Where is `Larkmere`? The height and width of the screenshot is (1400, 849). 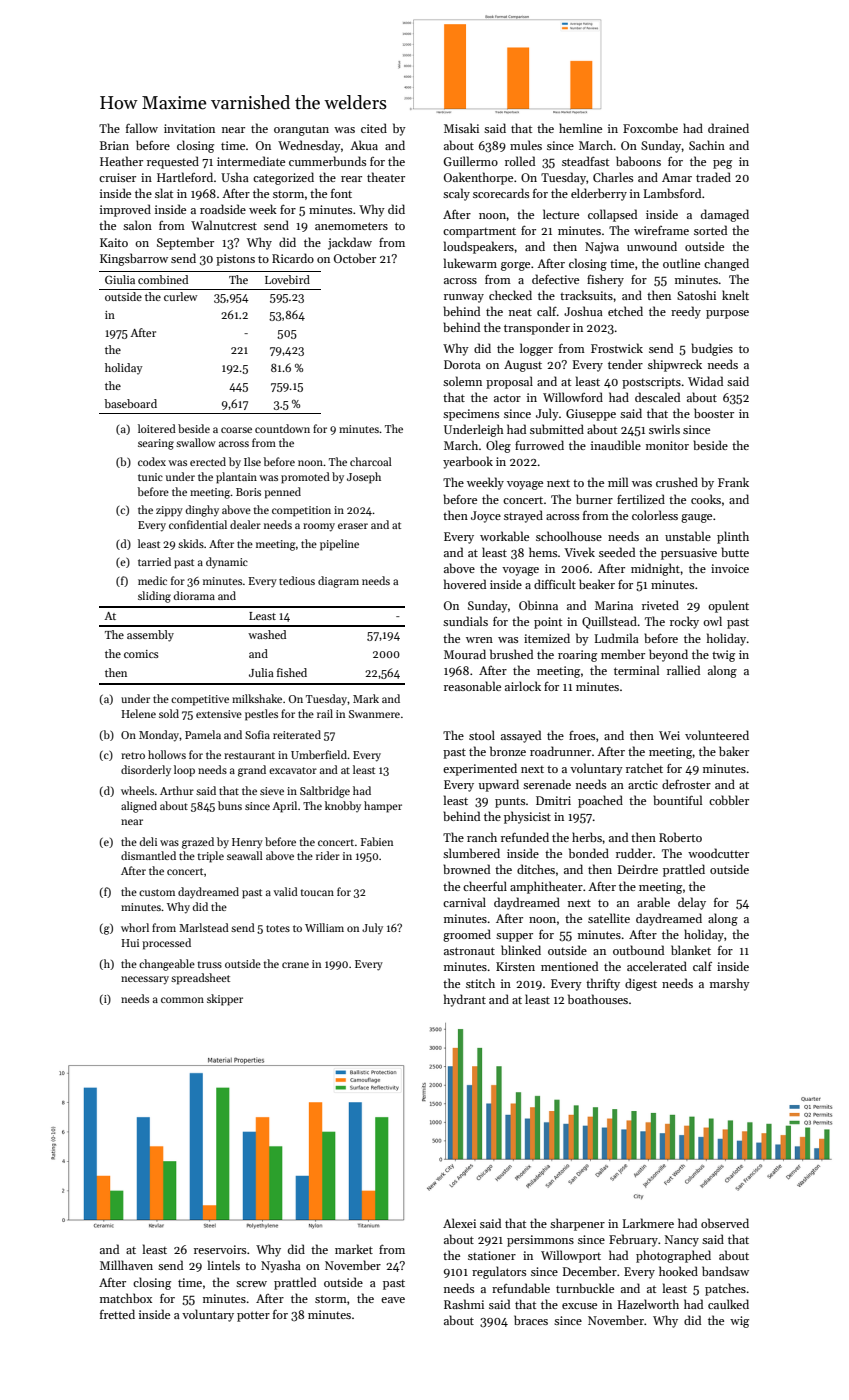
Larkmere is located at coordinates (648, 1223).
